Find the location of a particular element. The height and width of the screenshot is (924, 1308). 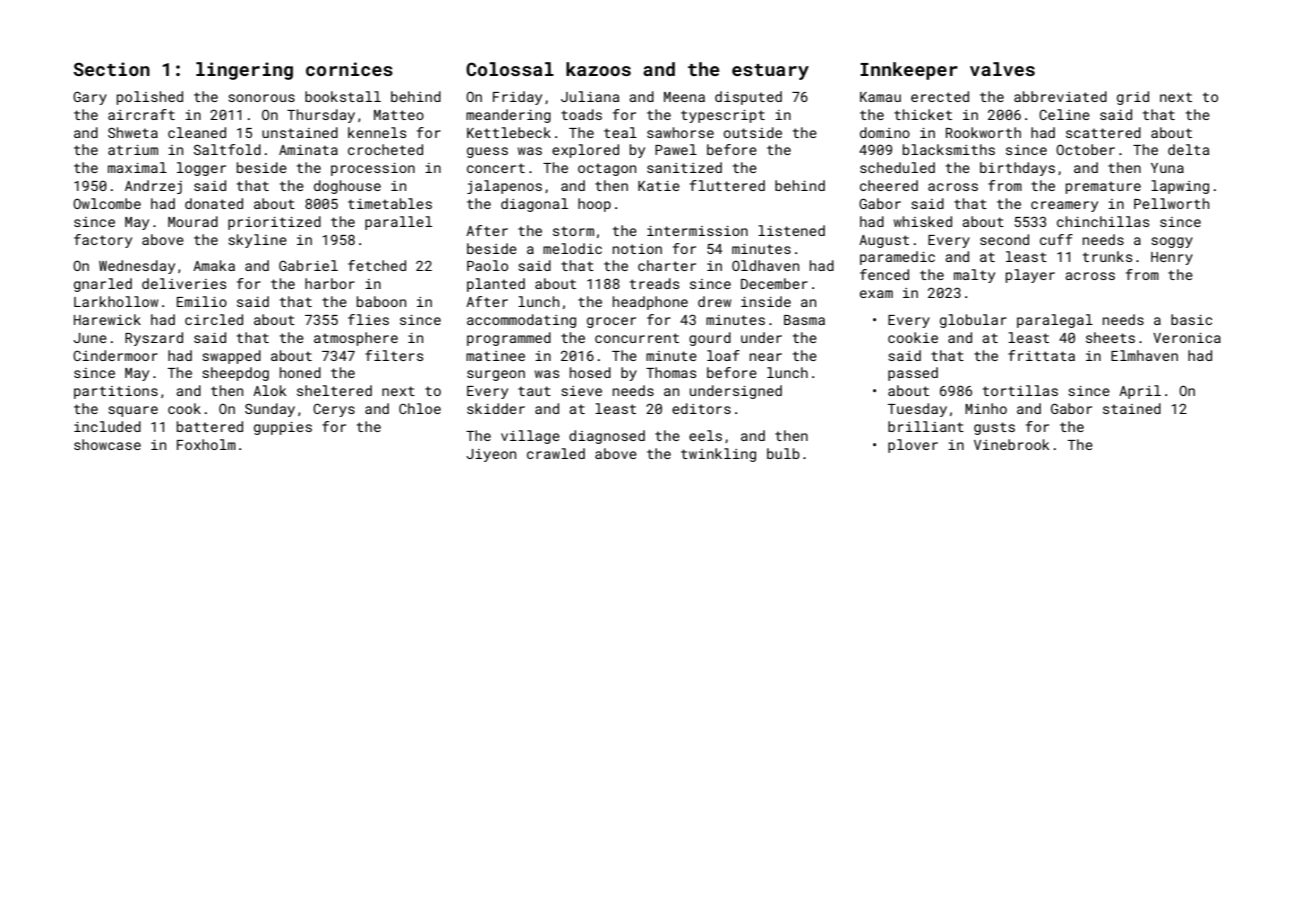

lingering is located at coordinates (244, 71).
